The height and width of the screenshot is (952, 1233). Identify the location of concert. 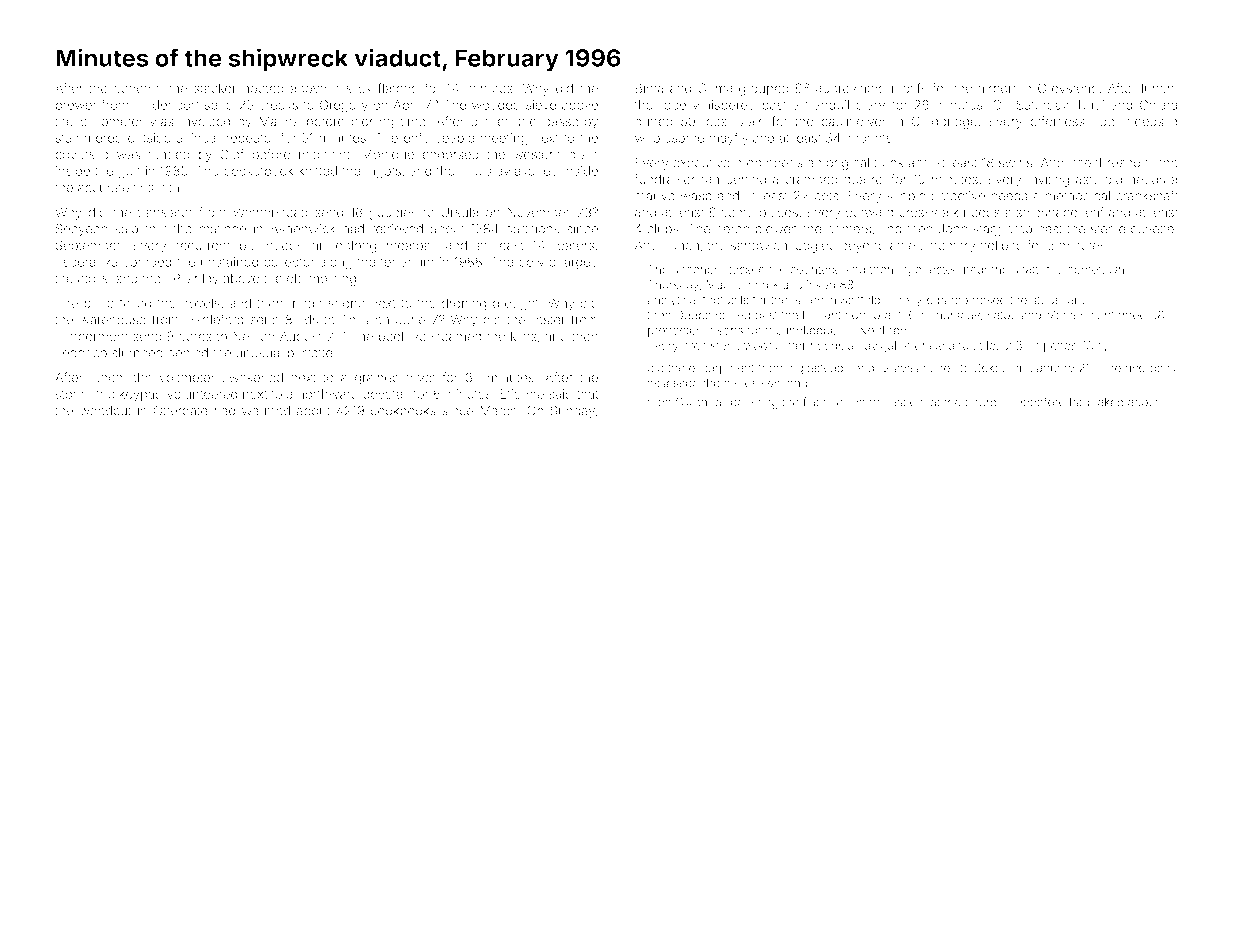
(136, 88).
